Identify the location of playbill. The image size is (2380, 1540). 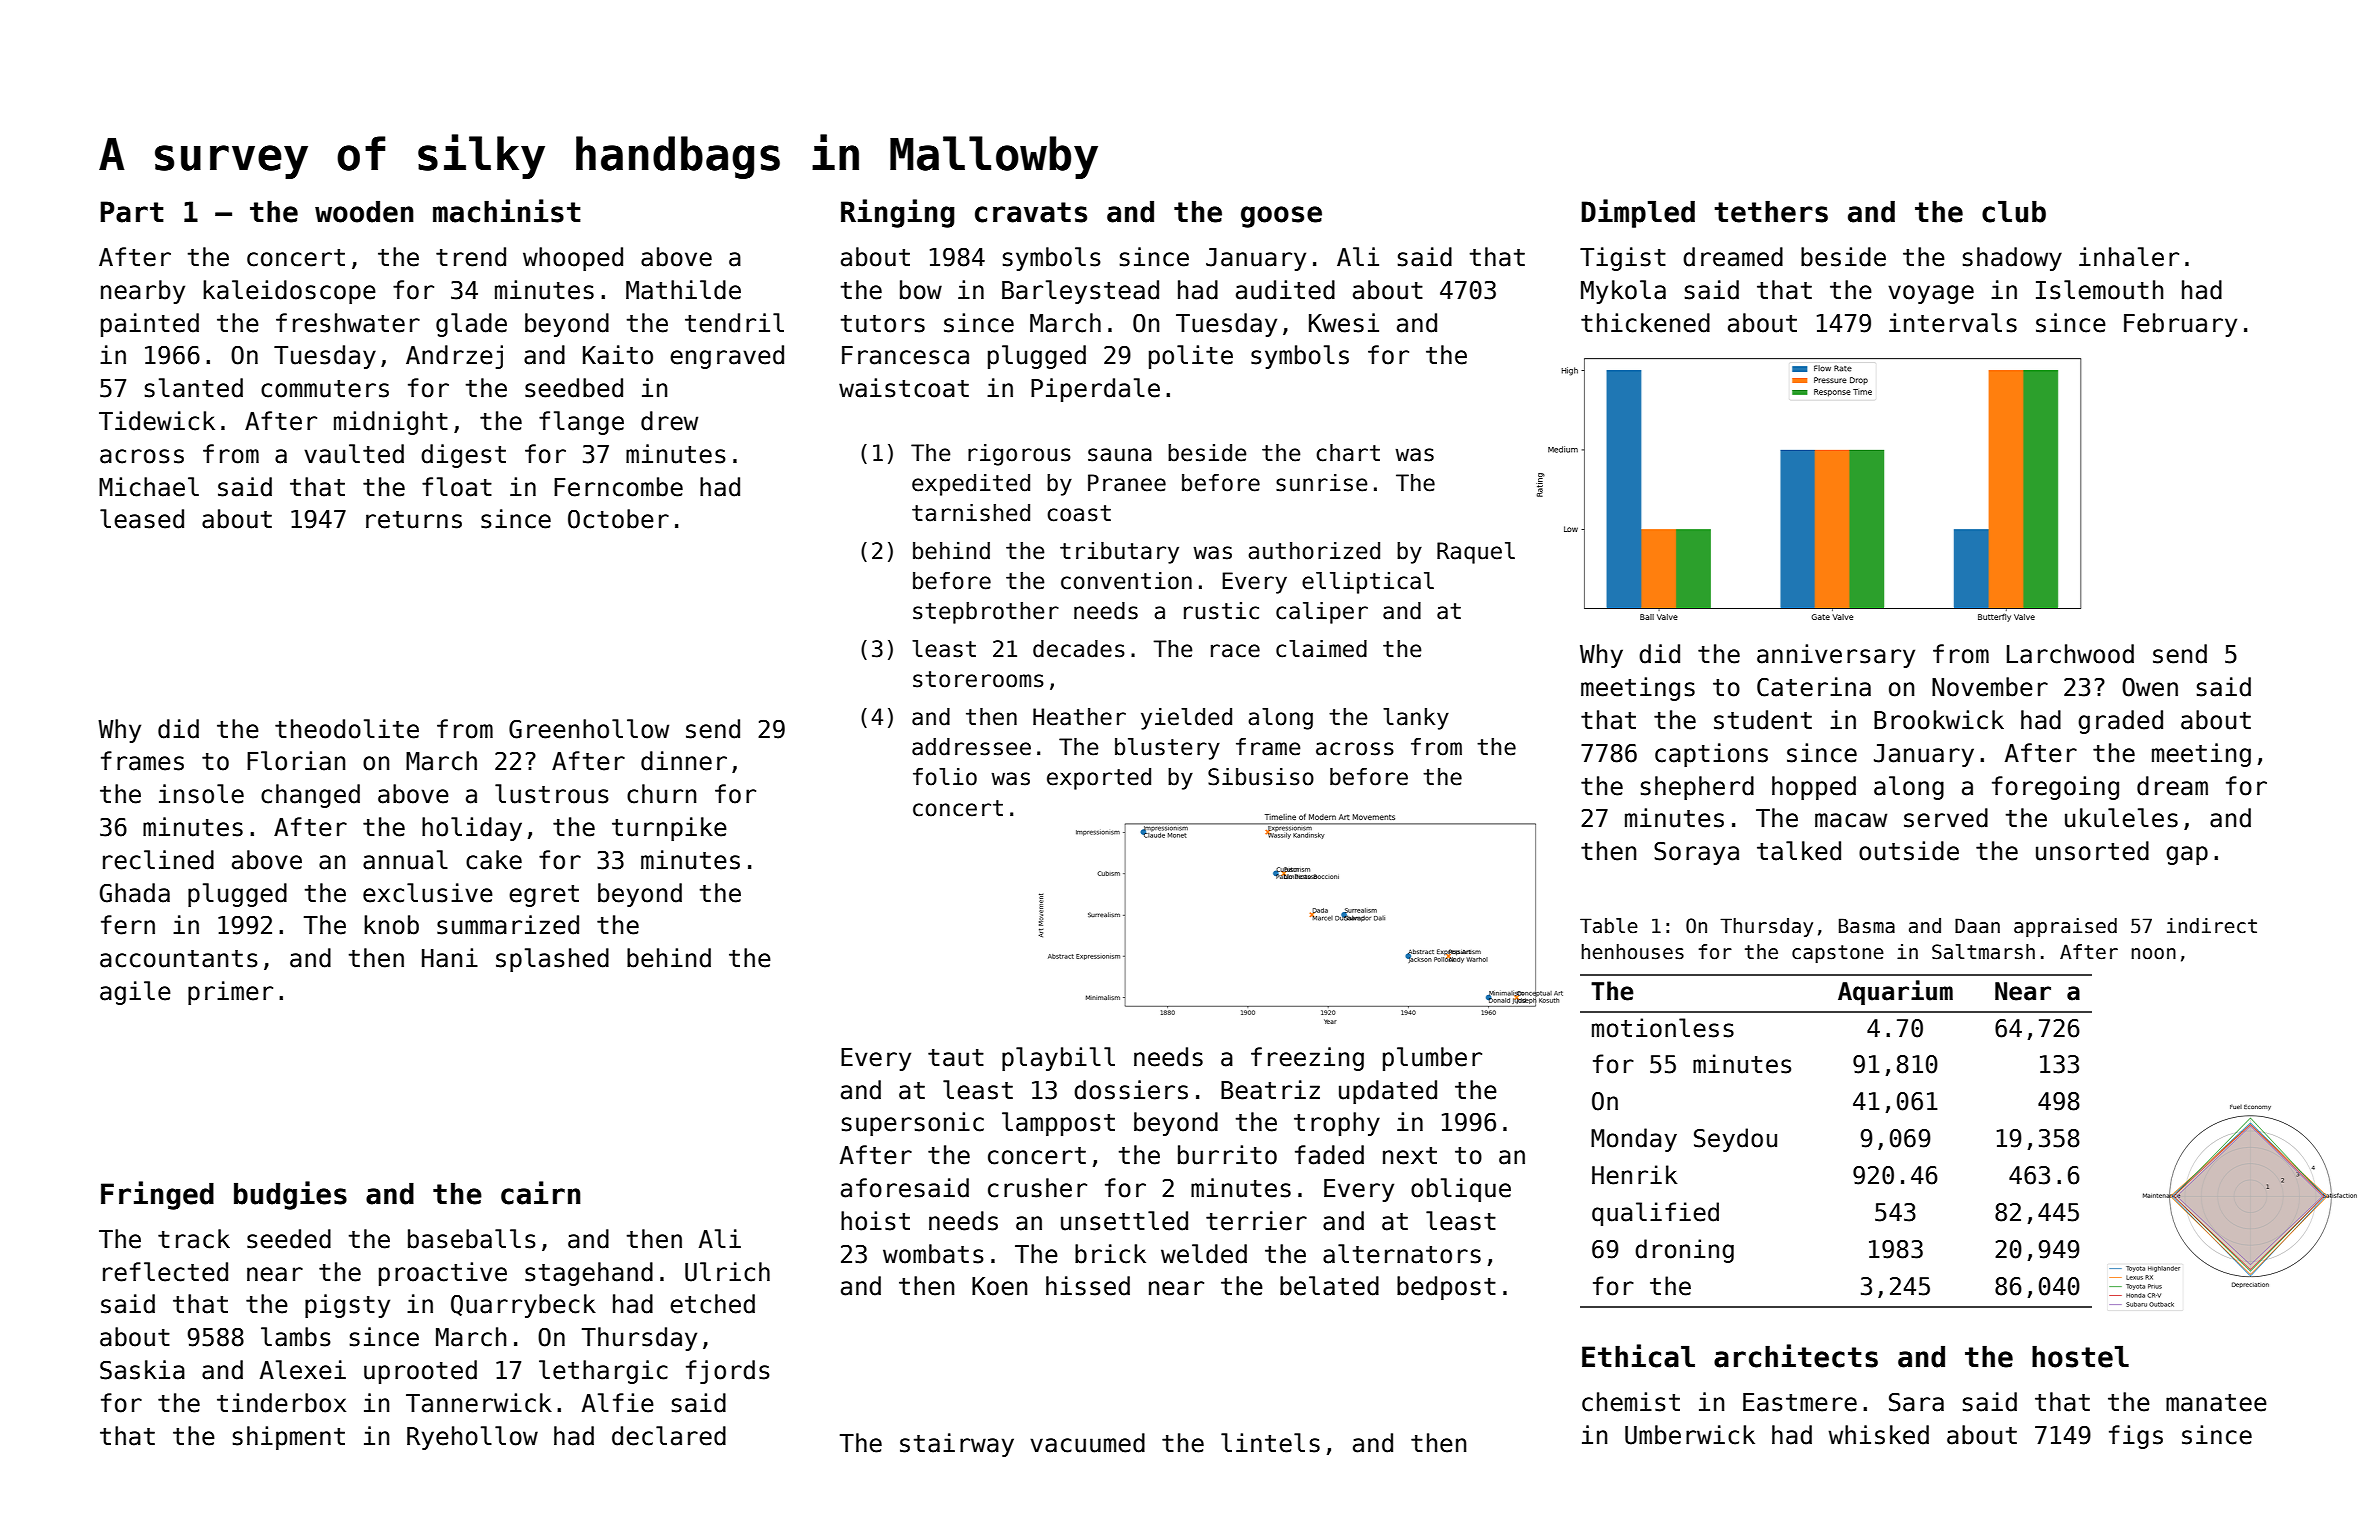
(1058, 1059).
